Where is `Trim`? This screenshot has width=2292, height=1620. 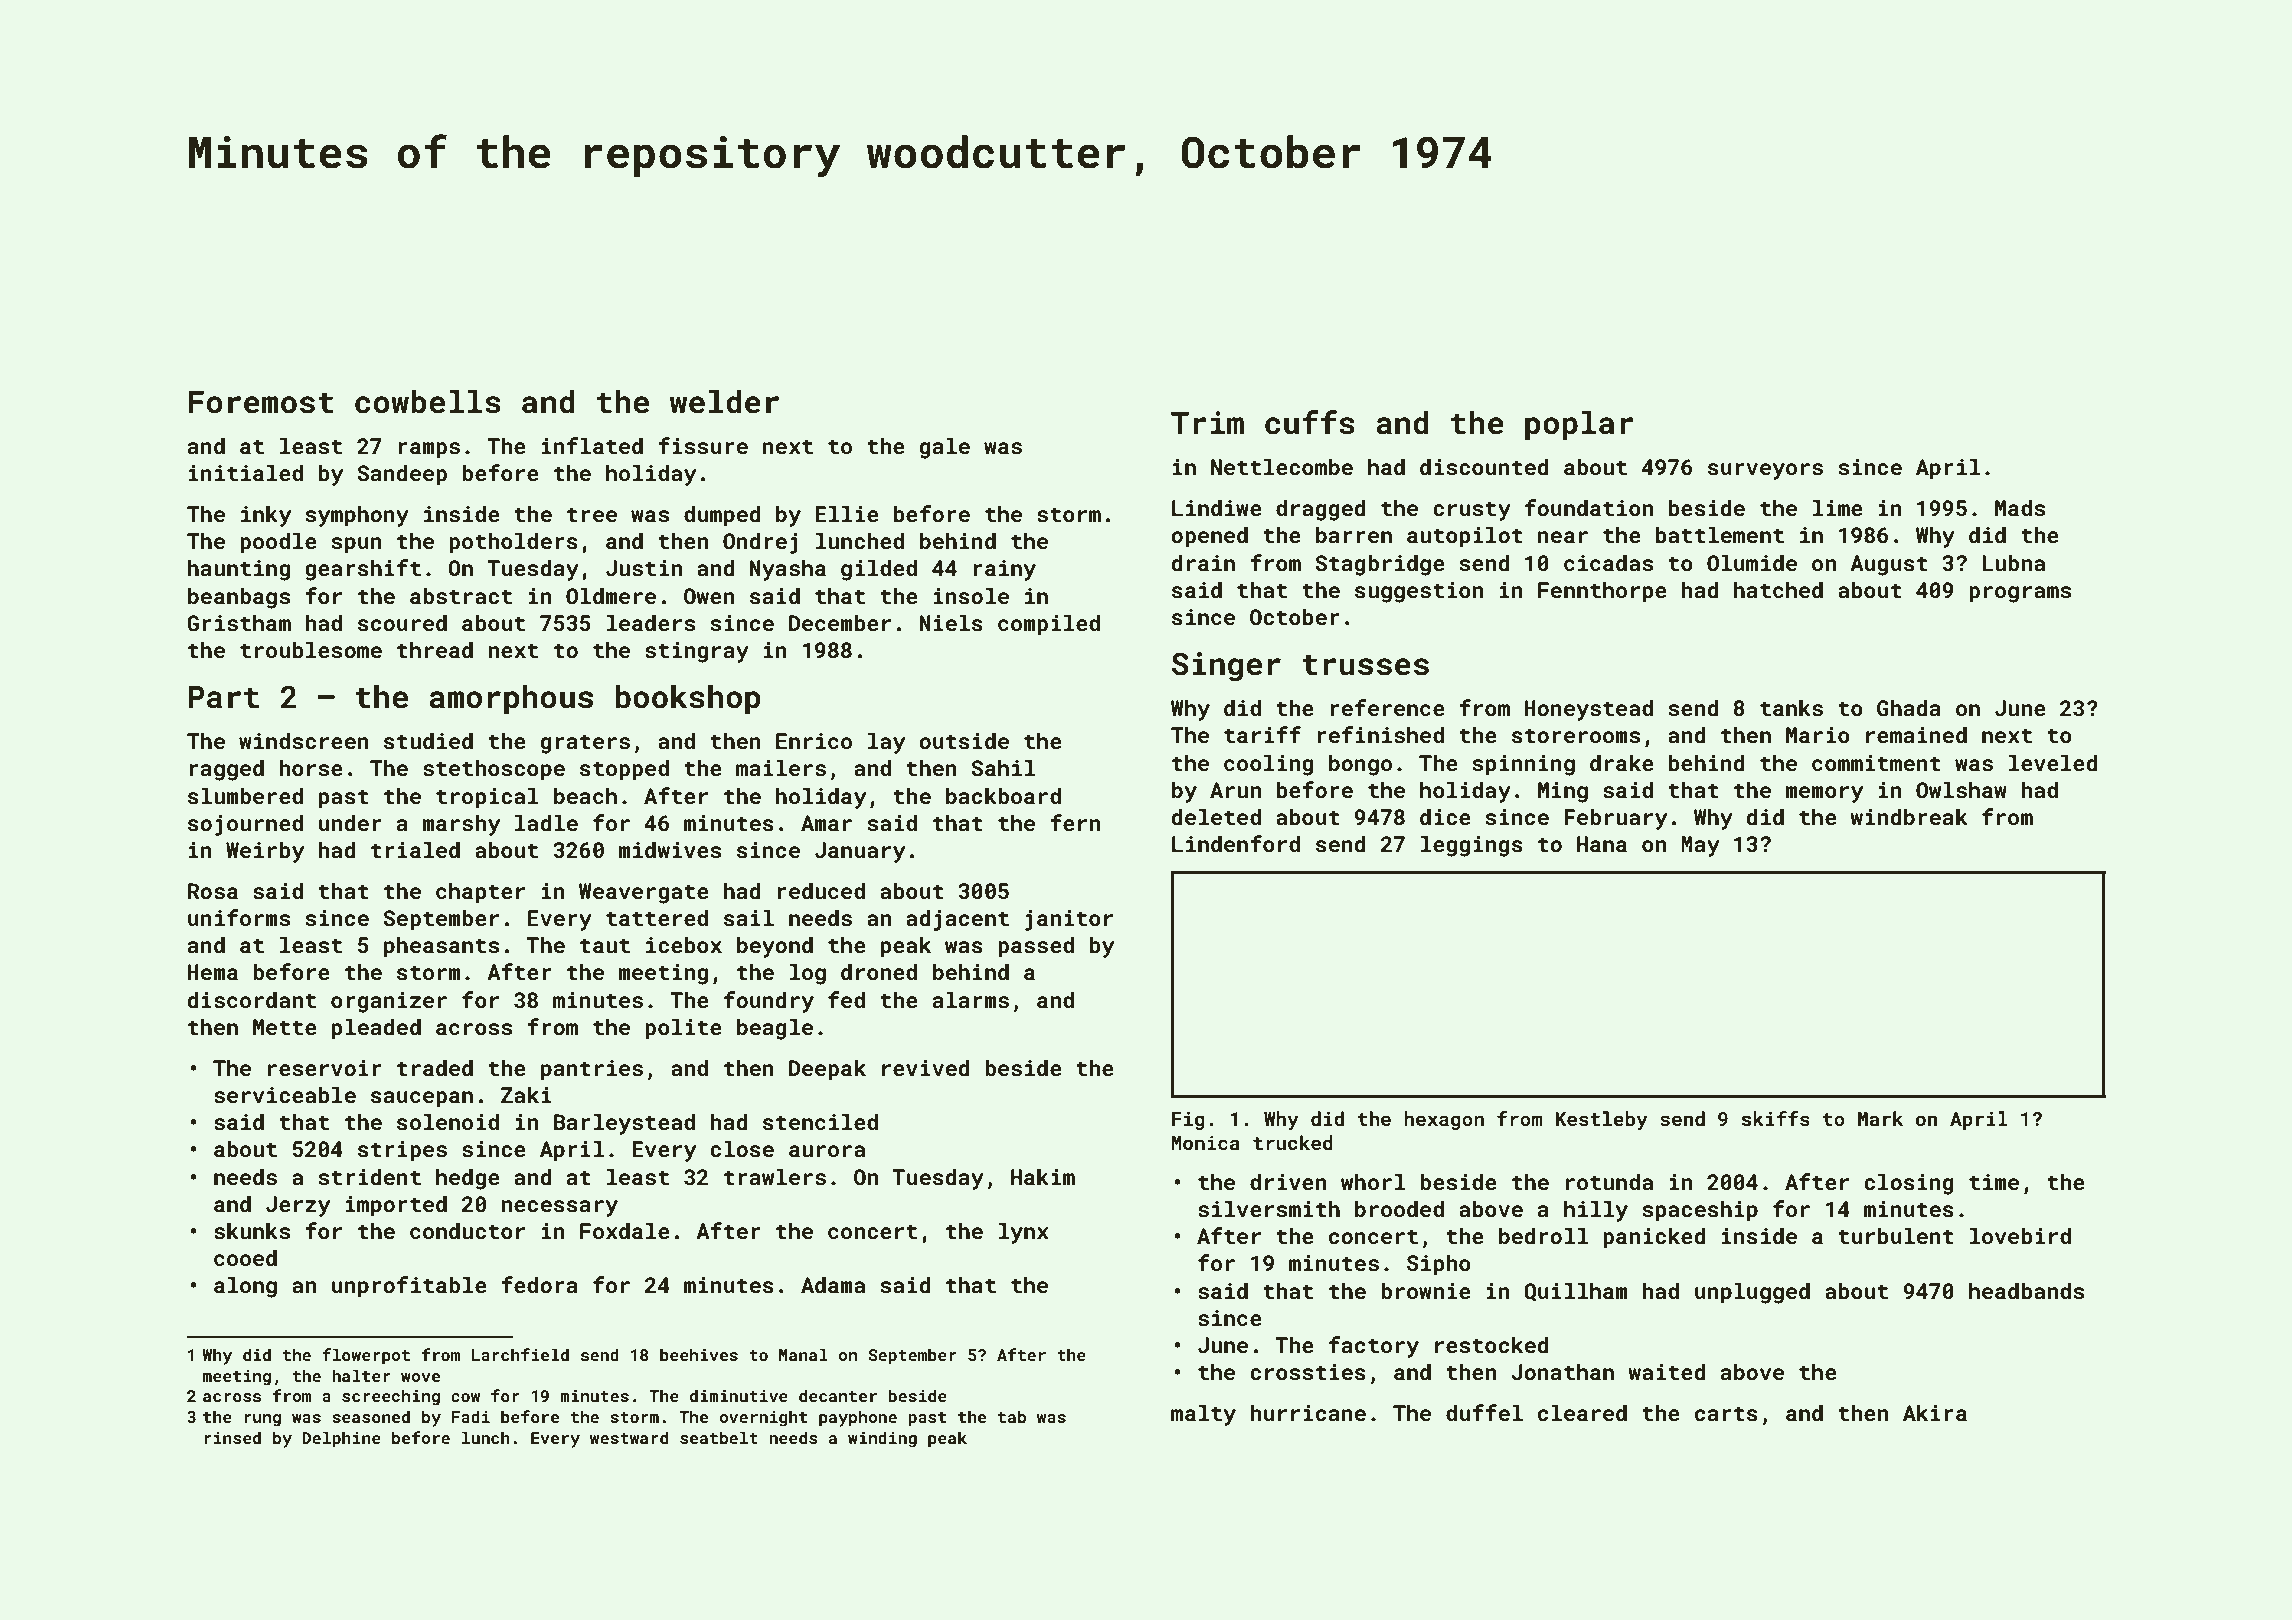 Trim is located at coordinates (1207, 422).
